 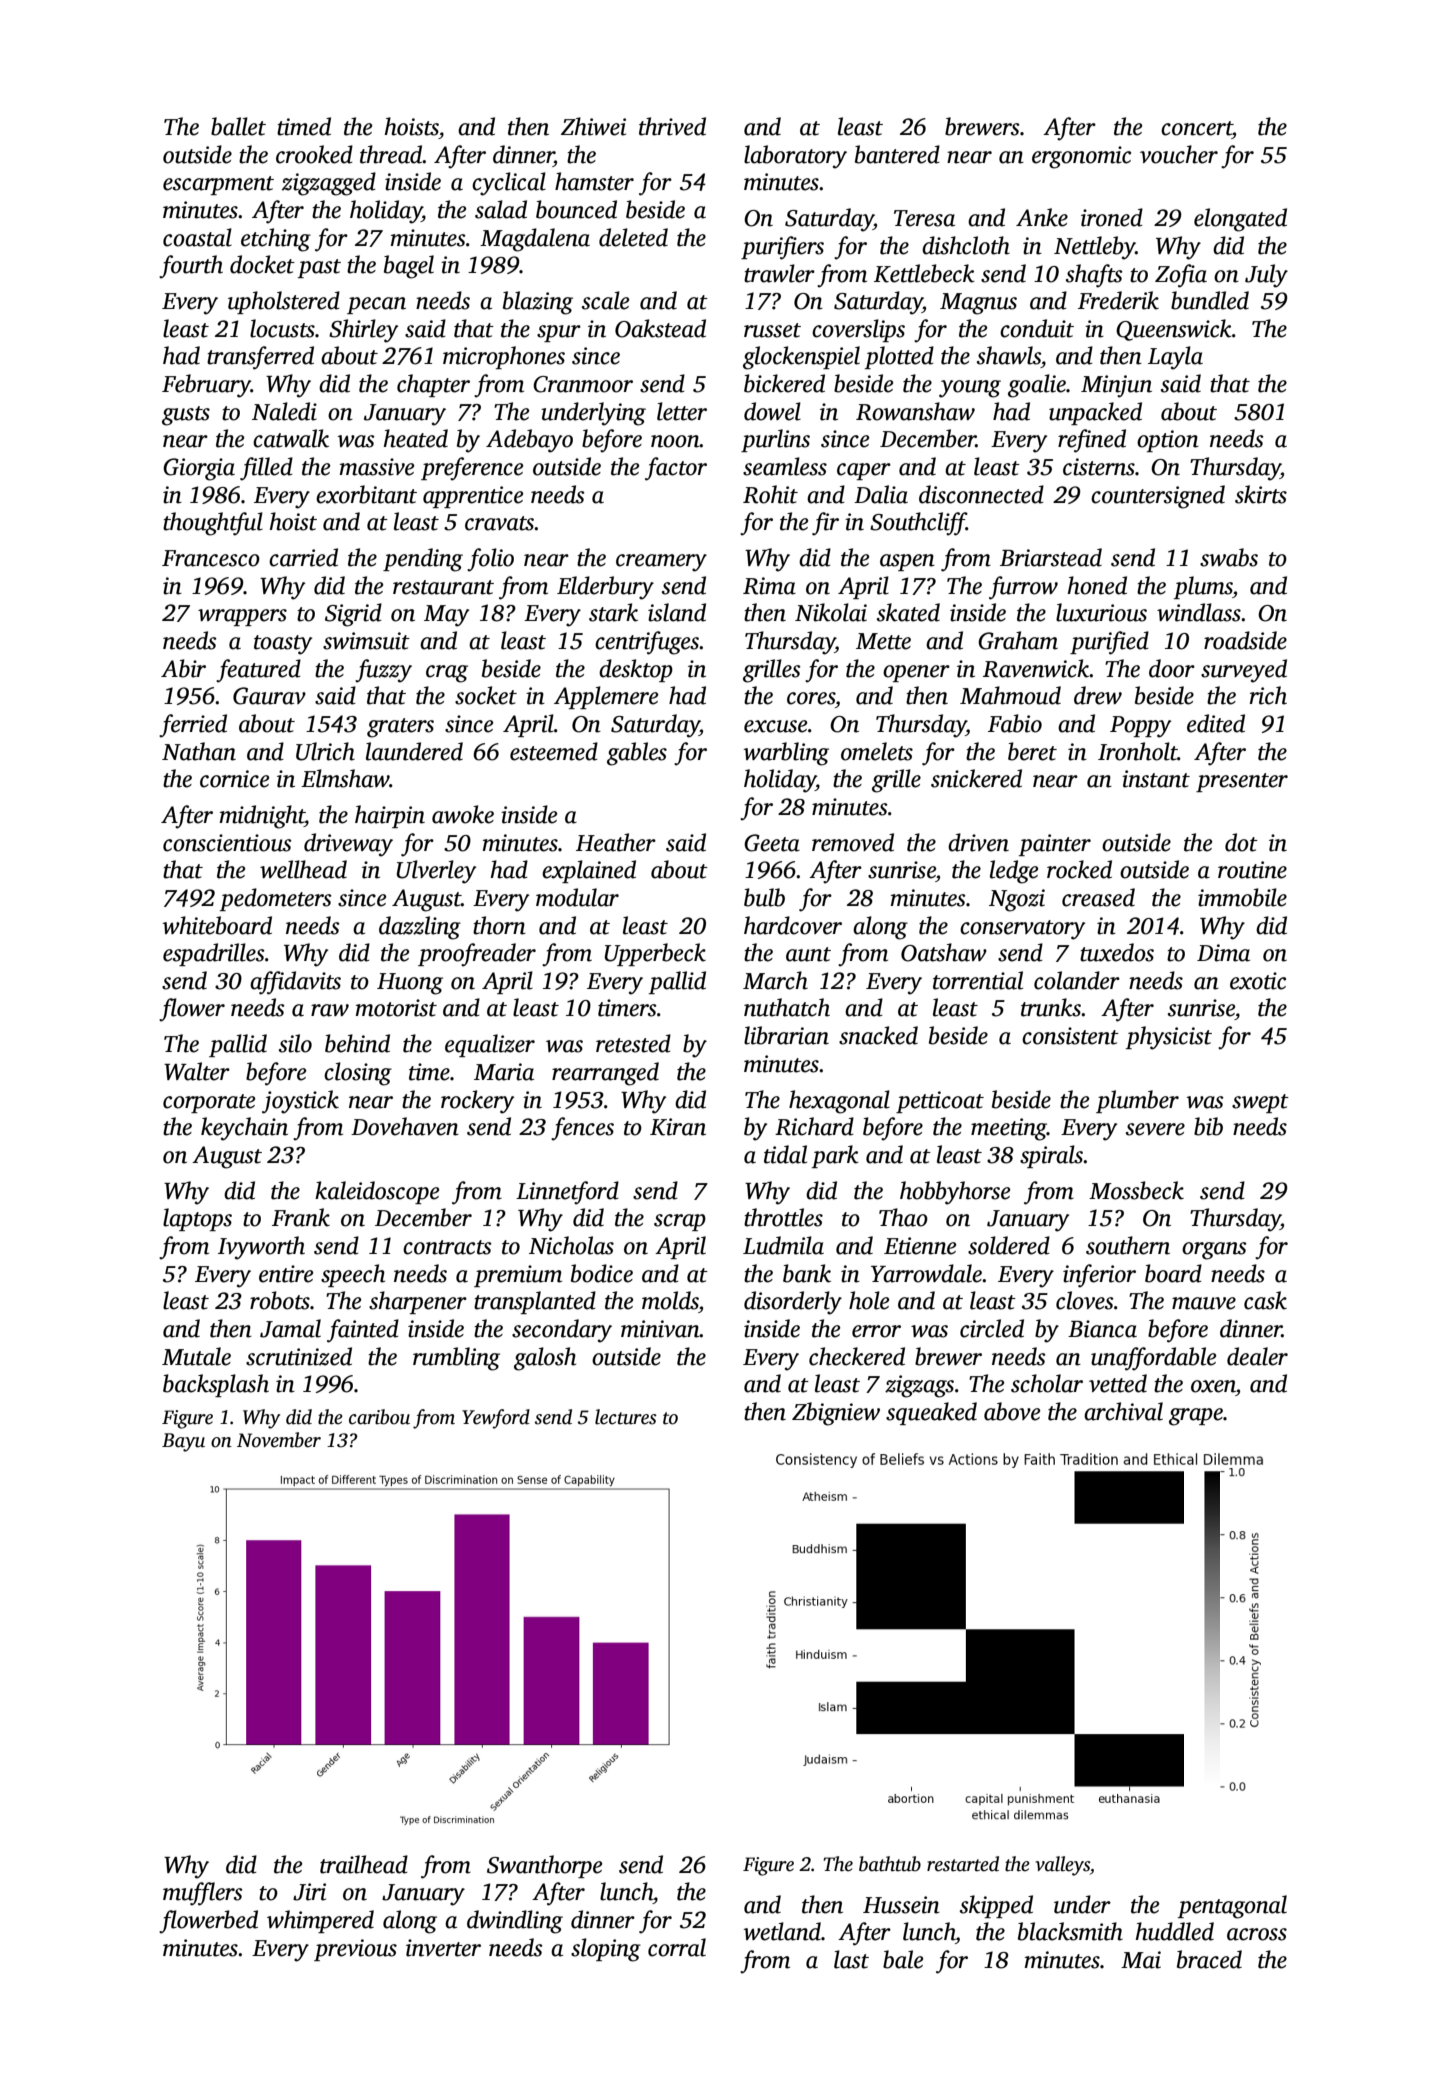 What do you see at coordinates (364, 1864) in the document?
I see `trailhead` at bounding box center [364, 1864].
